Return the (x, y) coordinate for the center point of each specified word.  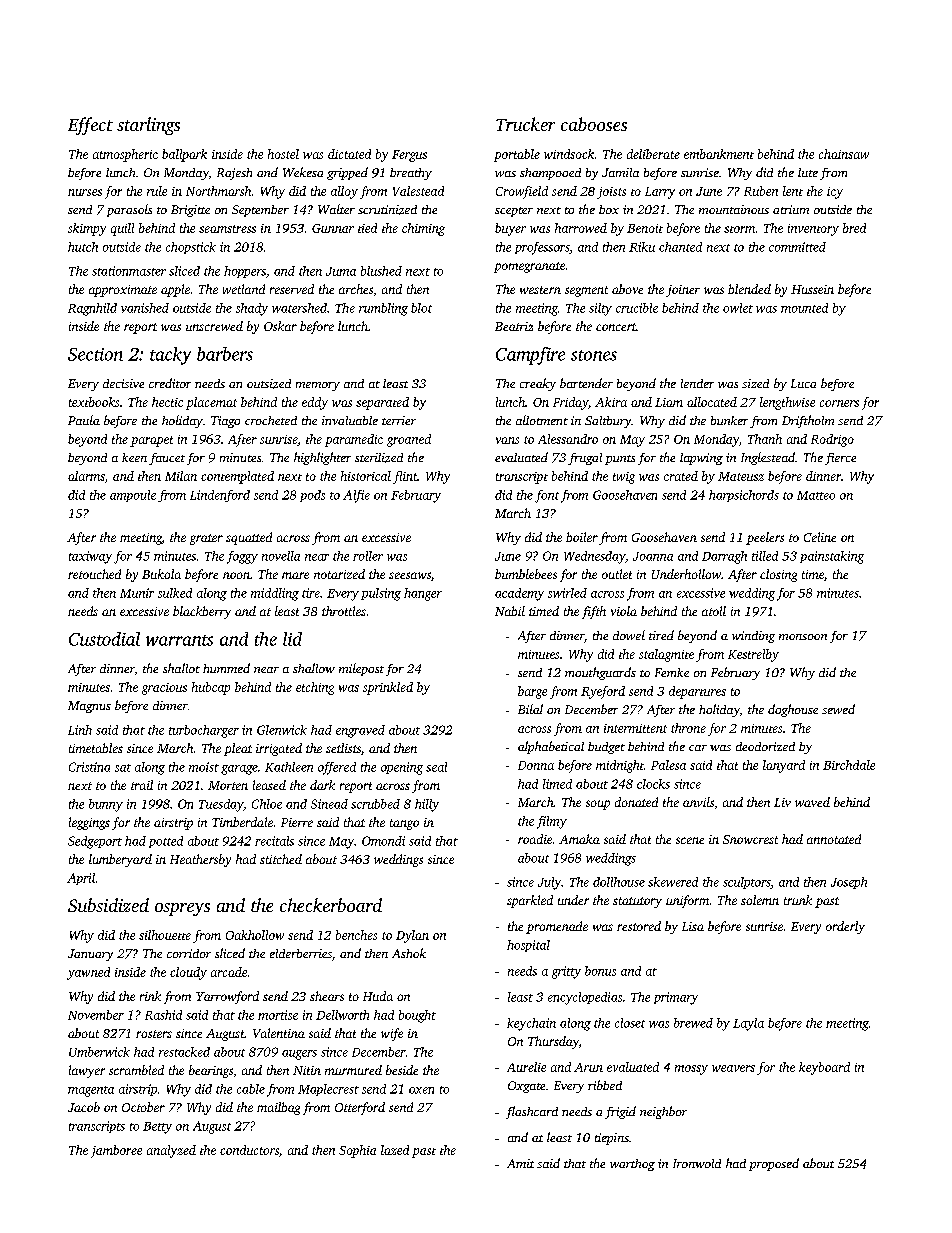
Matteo (816, 495)
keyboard (824, 1068)
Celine (820, 537)
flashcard (532, 1112)
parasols (129, 210)
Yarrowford (227, 997)
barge (532, 692)
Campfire (530, 356)
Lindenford (220, 496)
